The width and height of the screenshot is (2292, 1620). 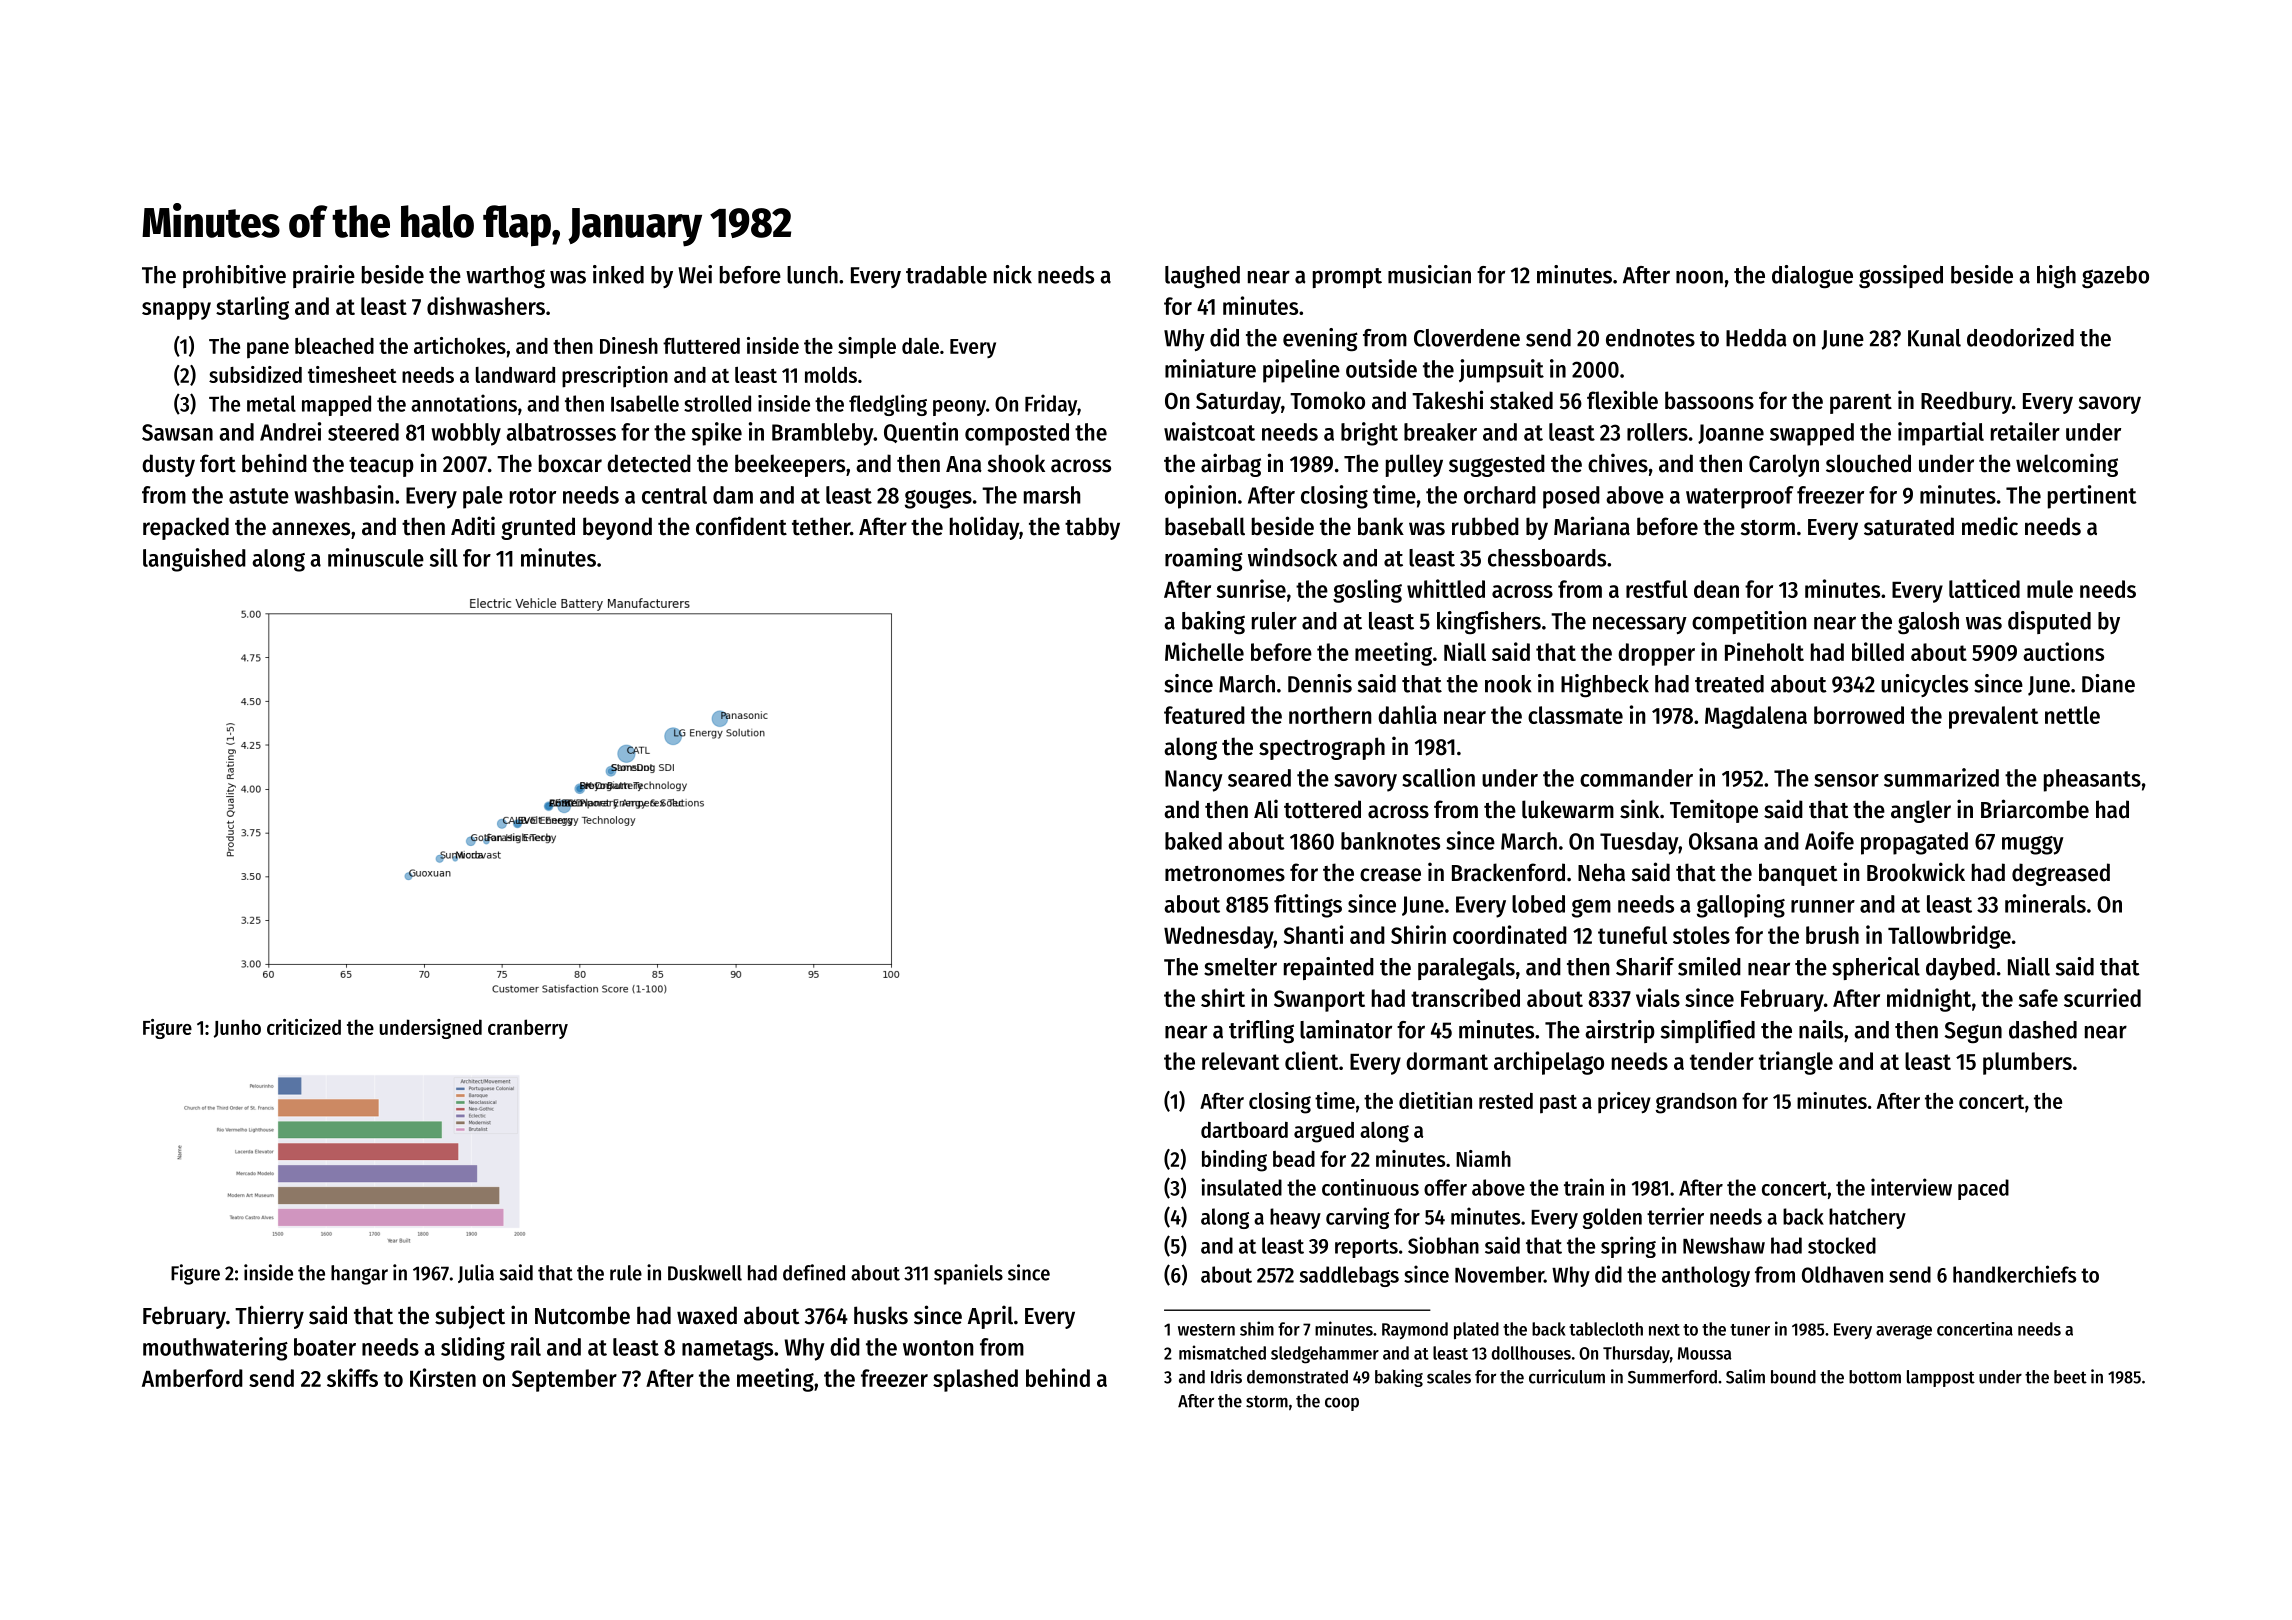 I want to click on spectrograph, so click(x=1322, y=748).
